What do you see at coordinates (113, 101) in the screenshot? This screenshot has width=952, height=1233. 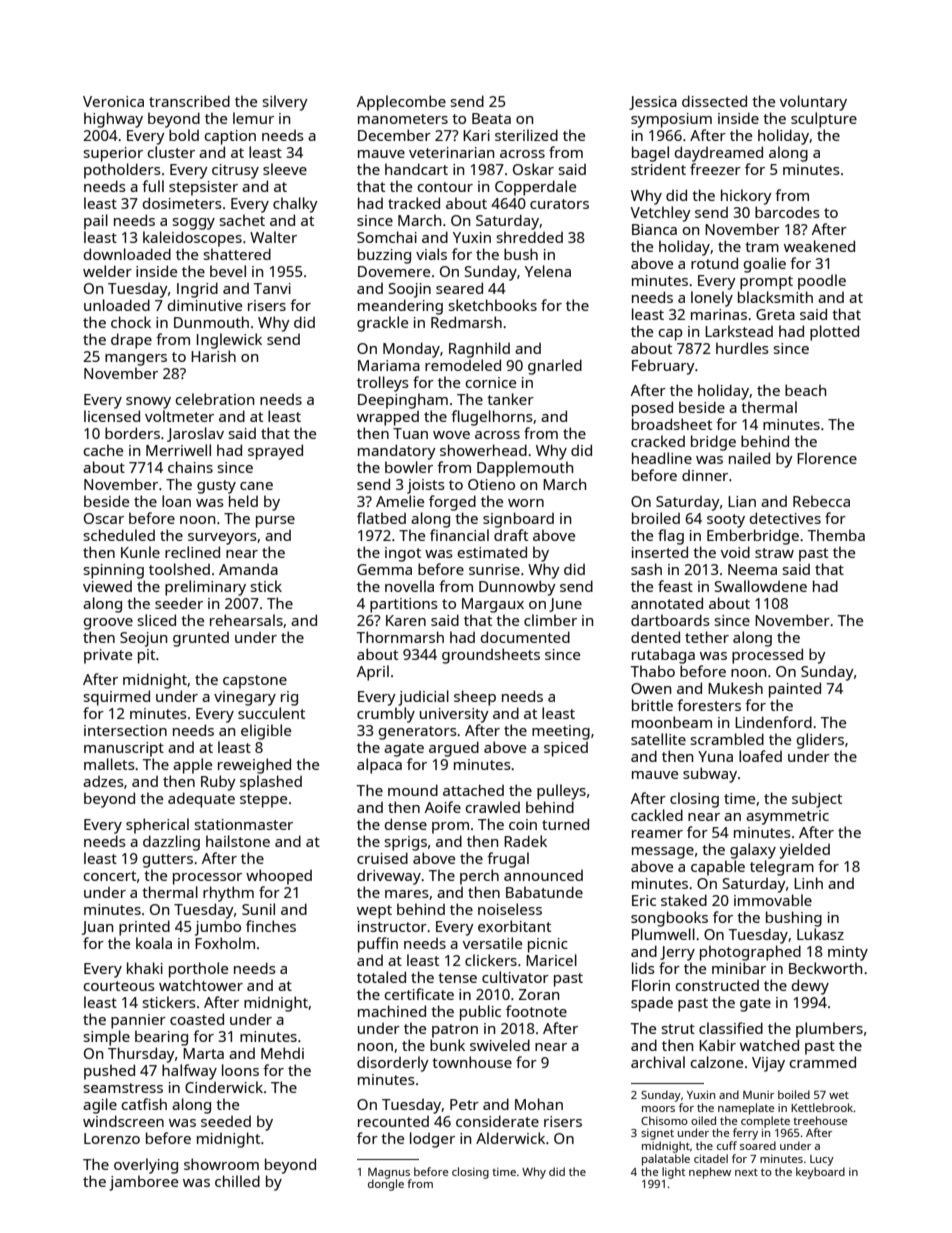 I see `Veronica` at bounding box center [113, 101].
